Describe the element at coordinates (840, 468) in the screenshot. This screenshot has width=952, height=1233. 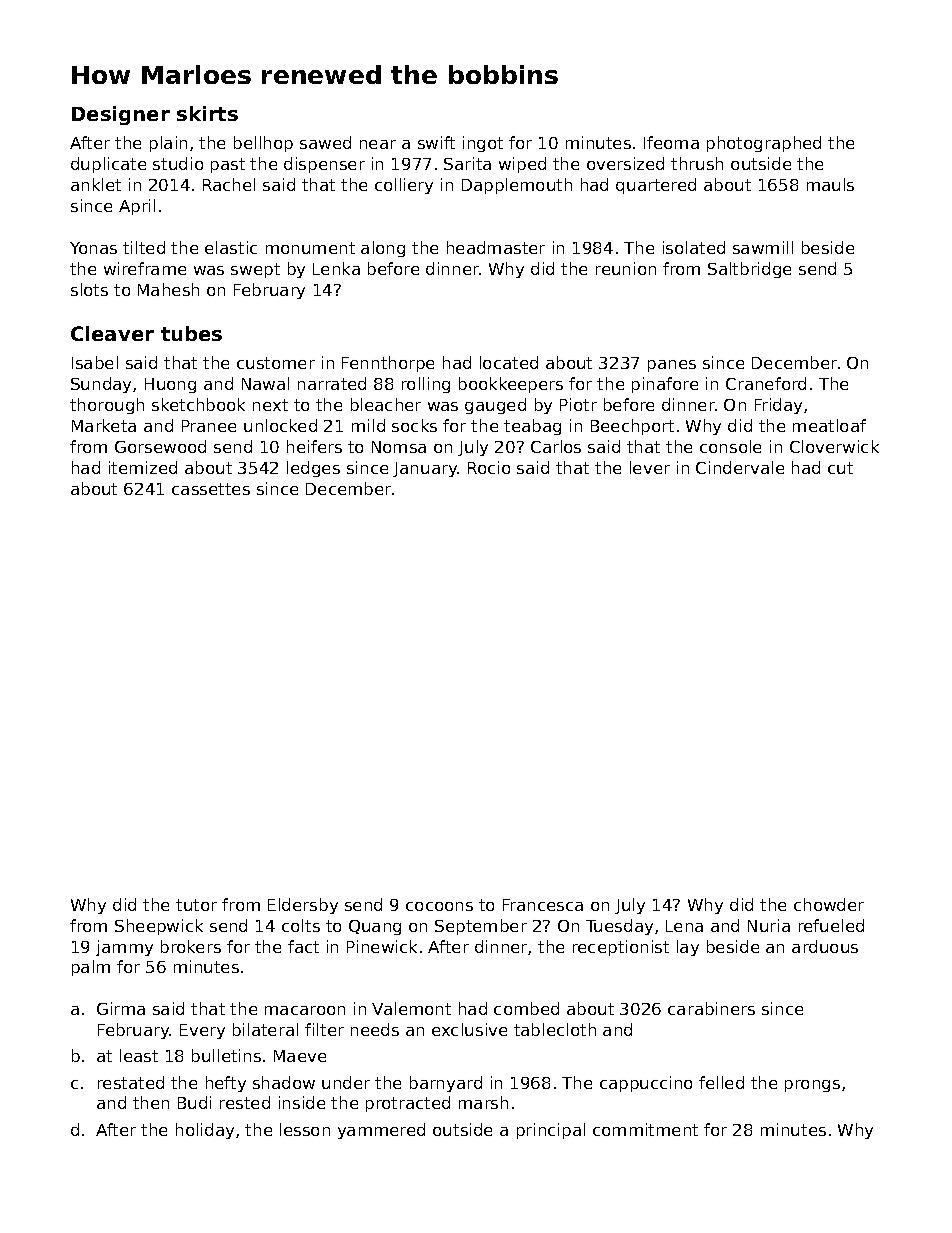
I see `cut` at that location.
